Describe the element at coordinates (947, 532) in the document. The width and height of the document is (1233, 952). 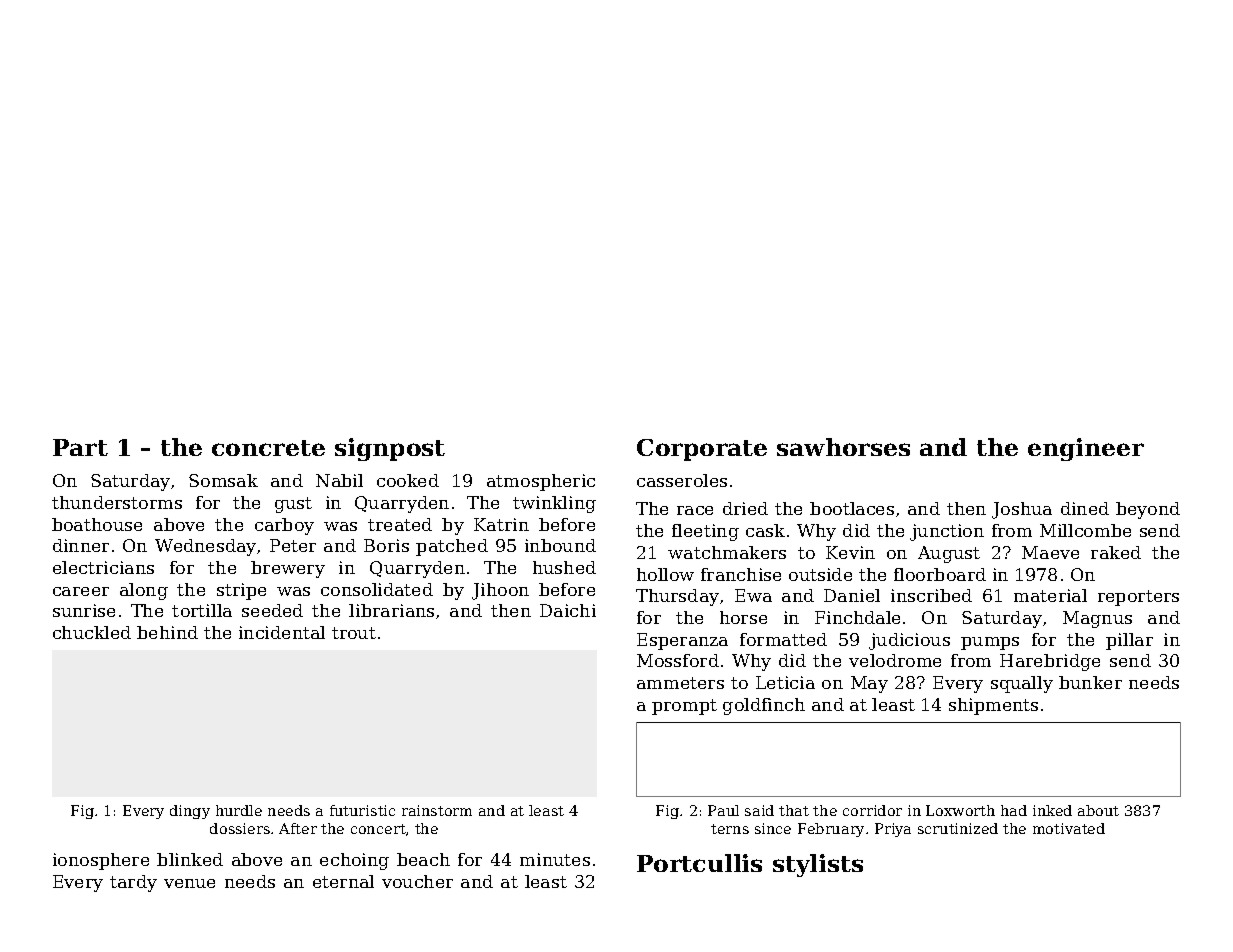
I see `junction` at that location.
